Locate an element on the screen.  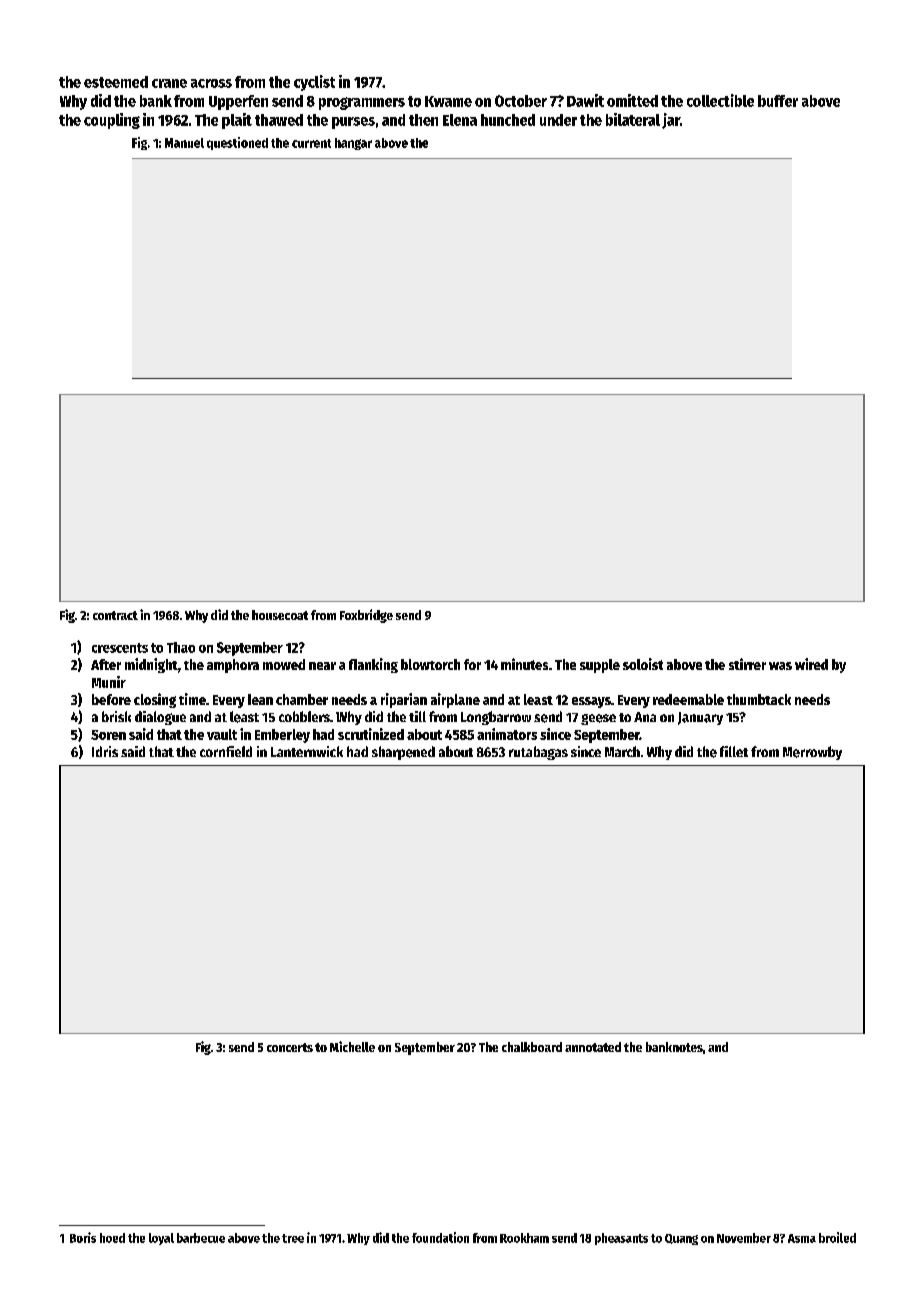
buffer is located at coordinates (778, 101).
